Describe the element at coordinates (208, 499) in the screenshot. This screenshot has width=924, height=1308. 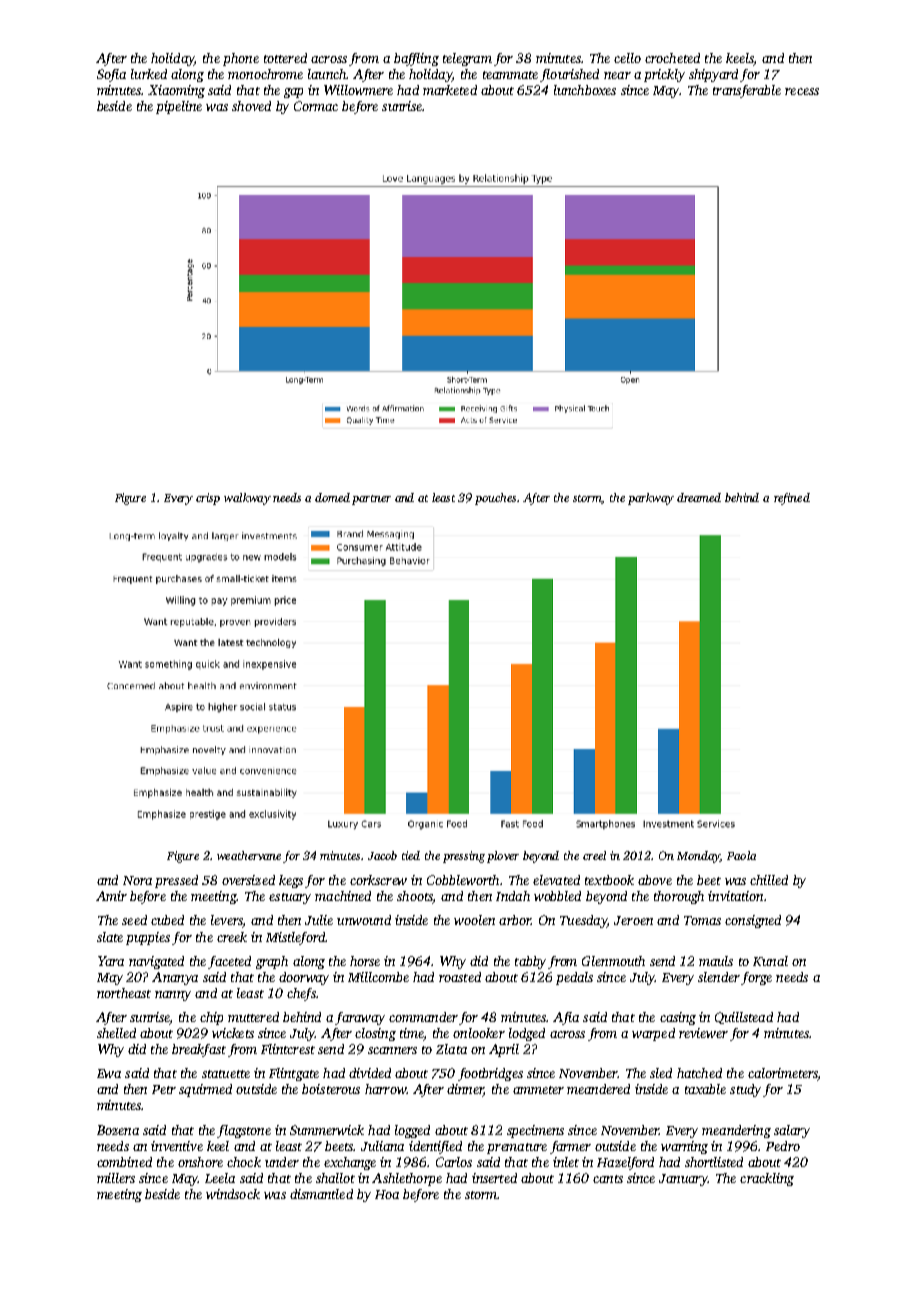
I see `crisp` at that location.
